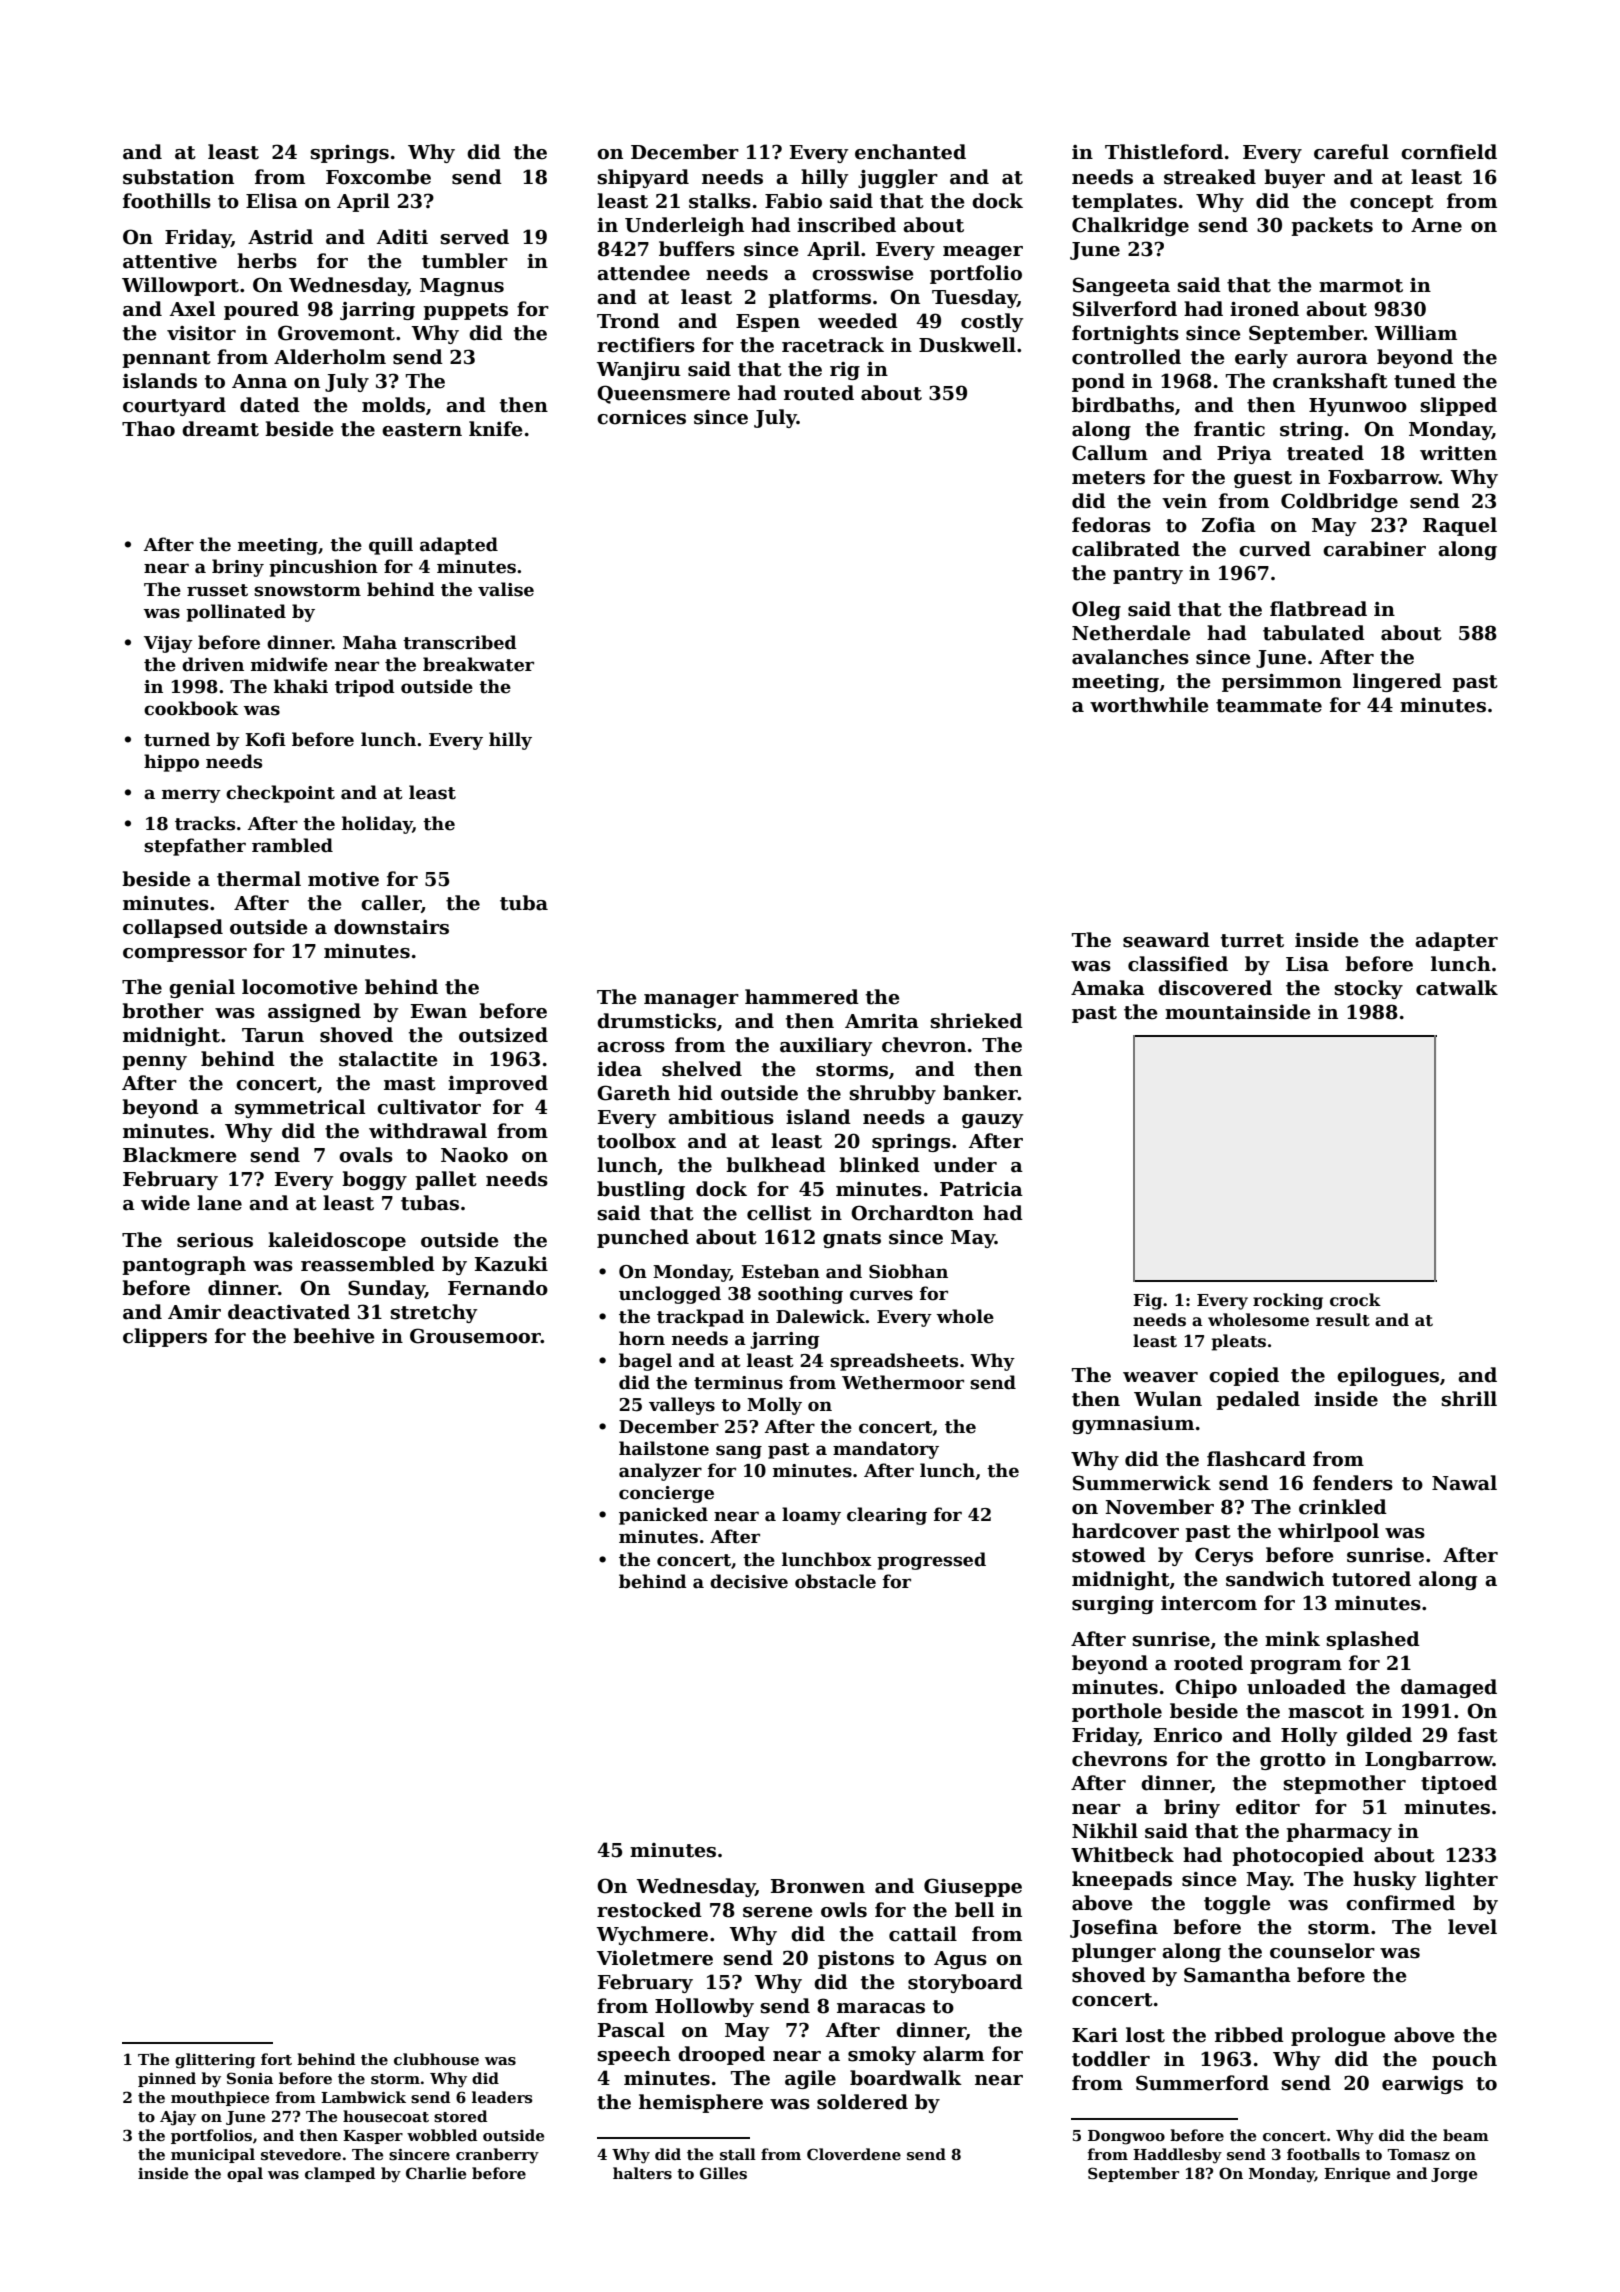 The height and width of the page is (2292, 1620). What do you see at coordinates (641, 417) in the page?
I see `cornices` at bounding box center [641, 417].
